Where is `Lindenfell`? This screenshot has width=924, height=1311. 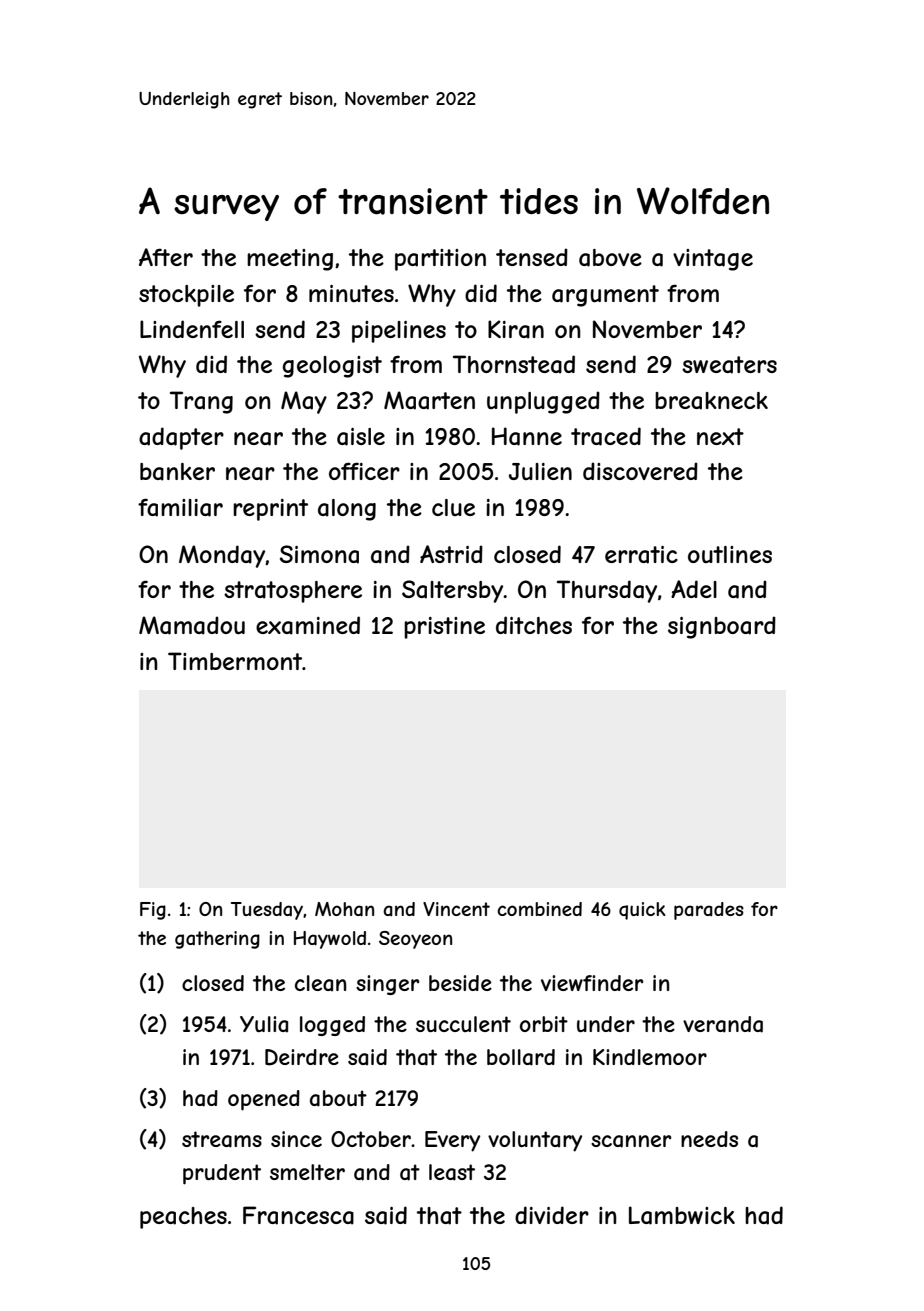
Lindenfell is located at coordinates (192, 329).
